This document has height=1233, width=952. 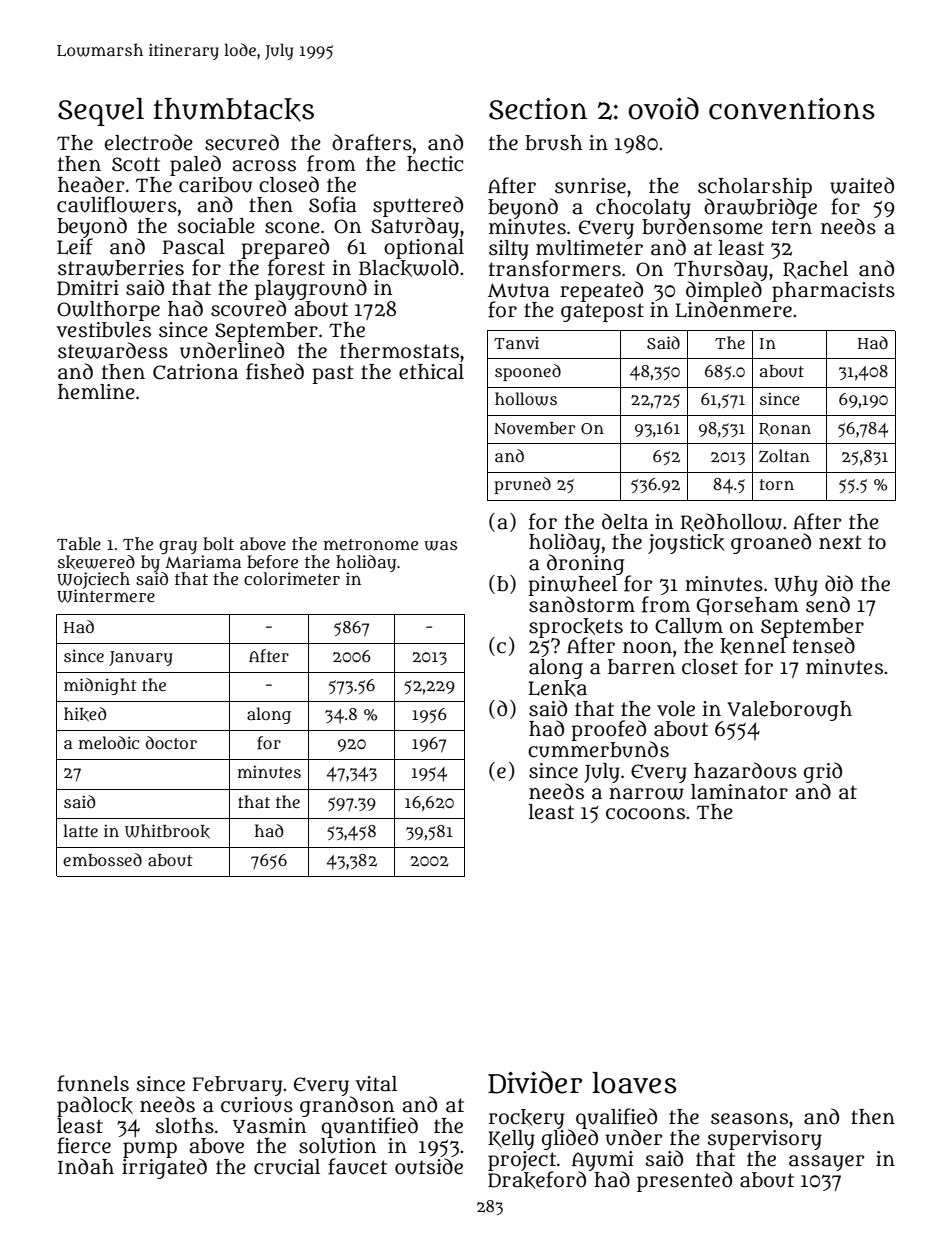 I want to click on Divider, so click(x=535, y=1082).
